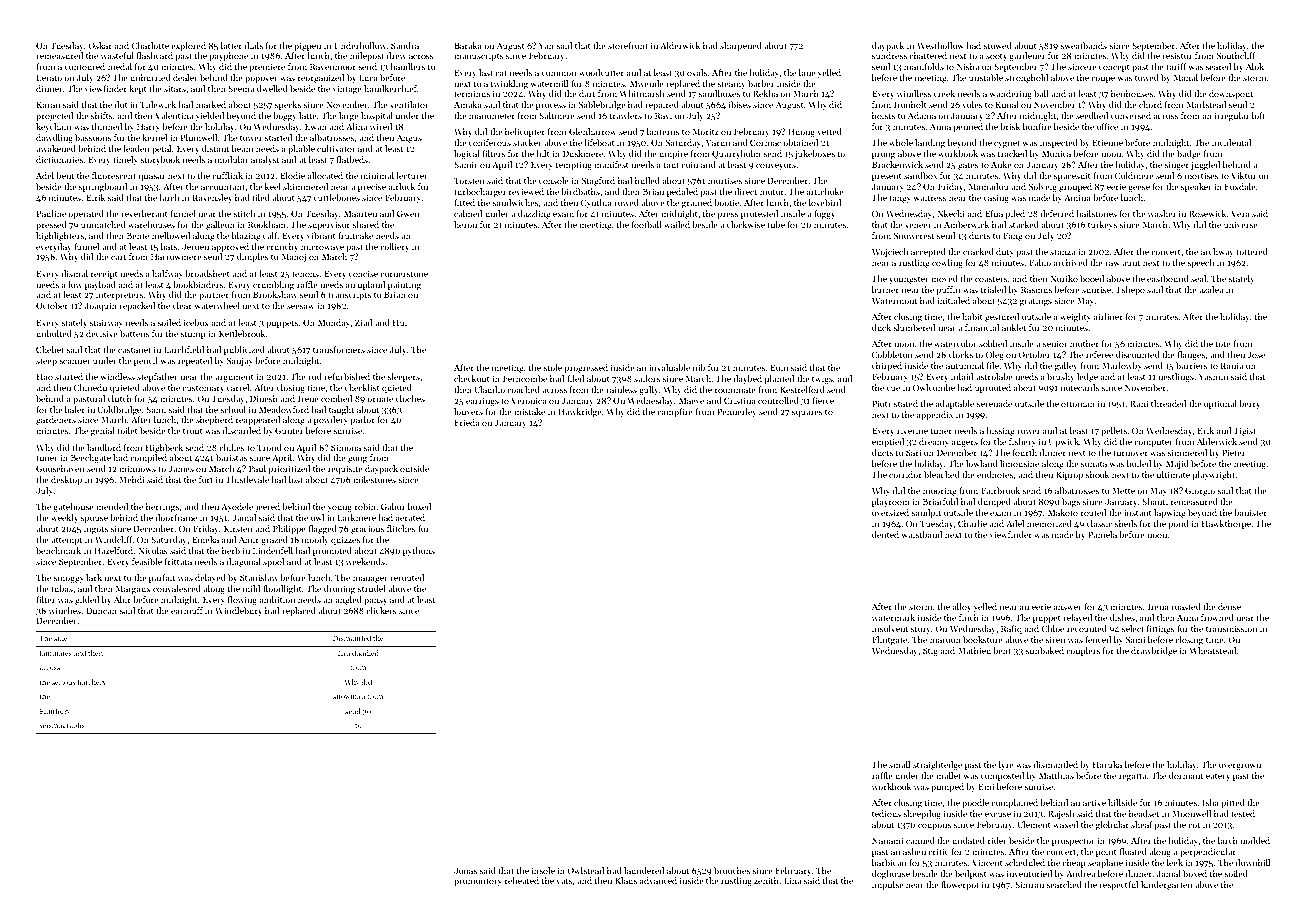  Describe the element at coordinates (54, 116) in the screenshot. I see `projected` at that location.
